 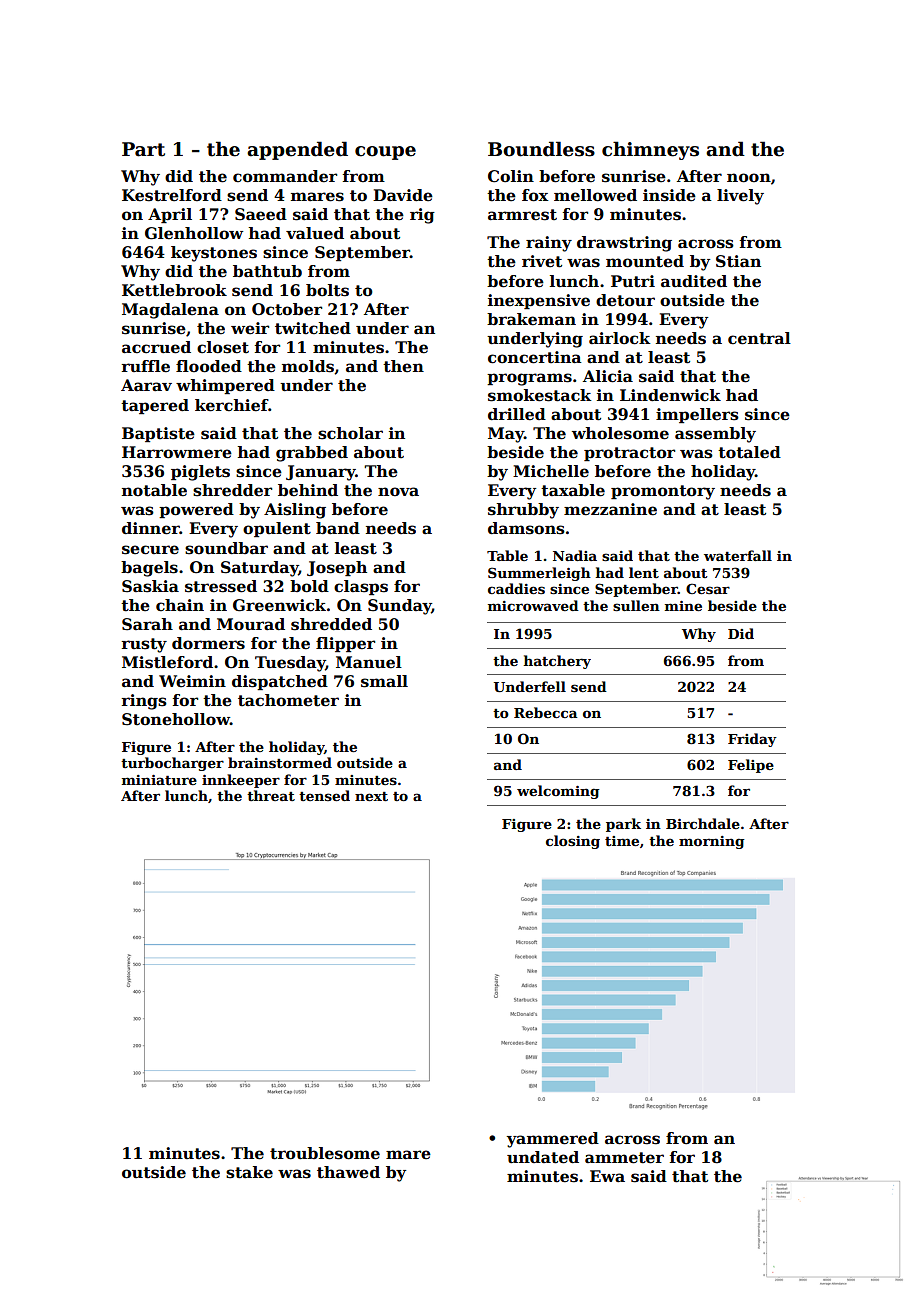 I want to click on keystones, so click(x=214, y=254).
